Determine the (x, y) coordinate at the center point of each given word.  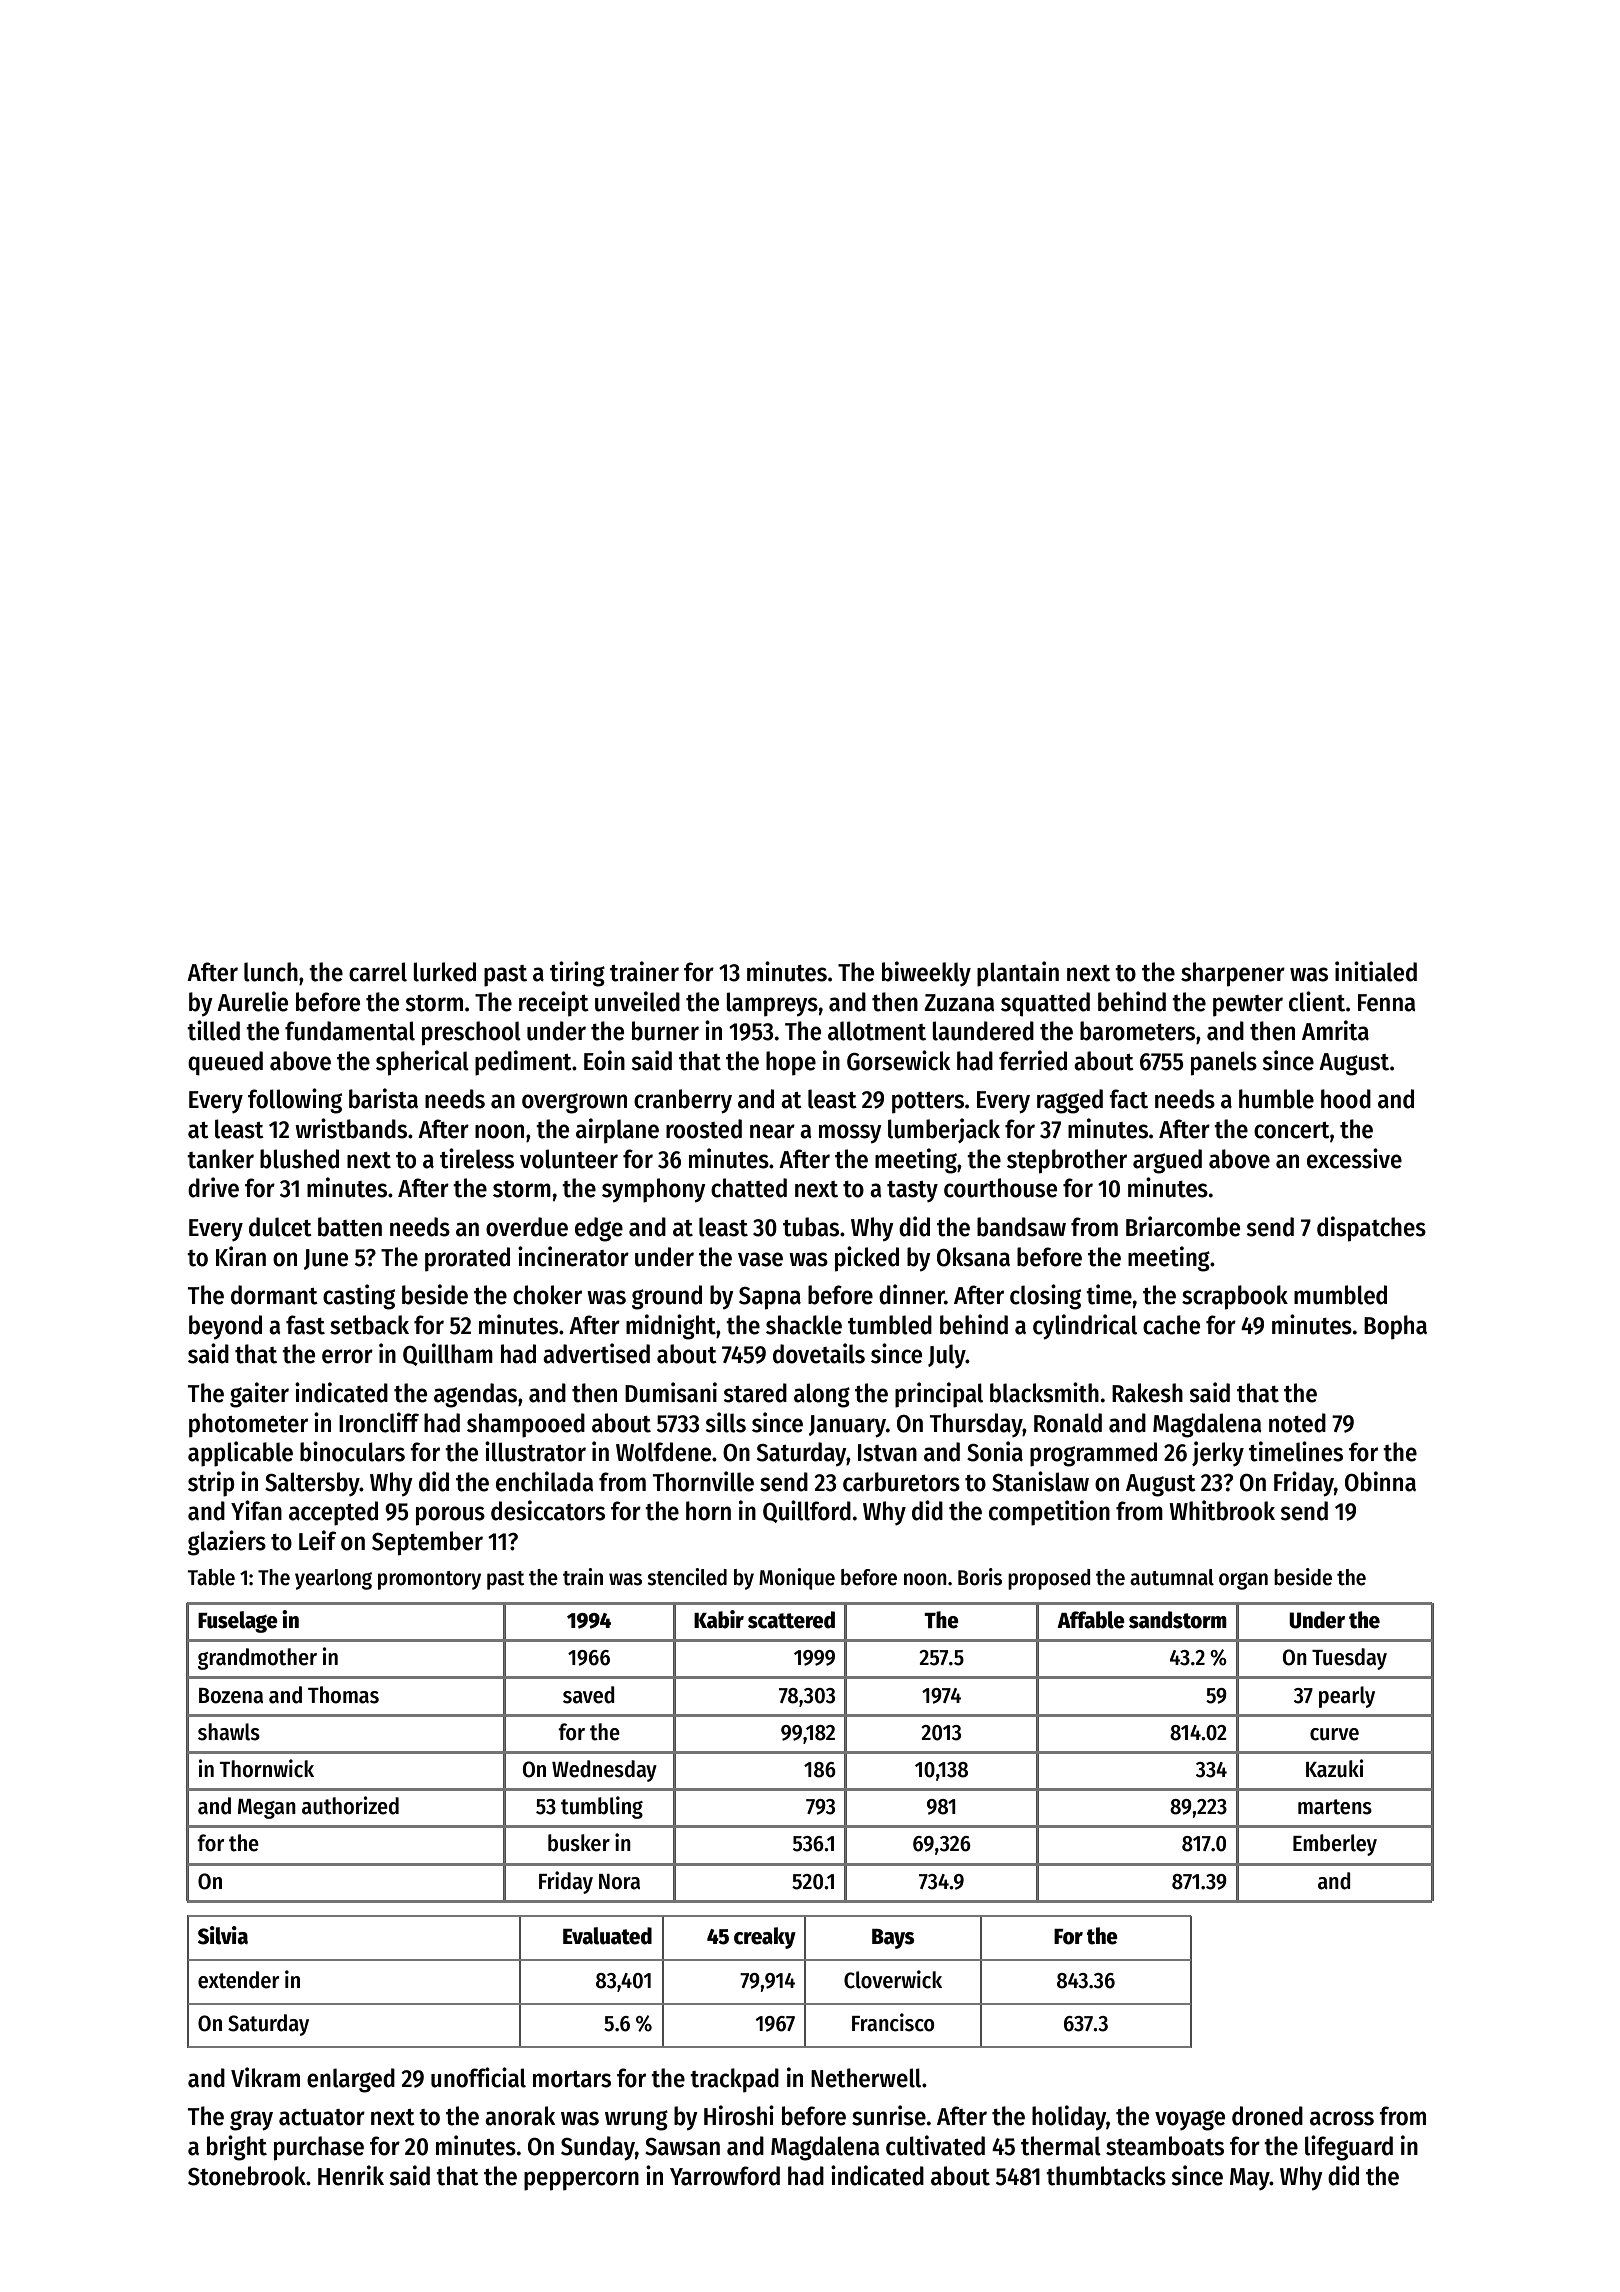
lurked (444, 972)
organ (1243, 1581)
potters (928, 1103)
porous (450, 1516)
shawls (229, 1732)
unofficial (478, 2077)
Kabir (719, 1619)
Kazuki (1335, 1768)
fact (1128, 1099)
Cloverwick (893, 1979)
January (847, 1426)
